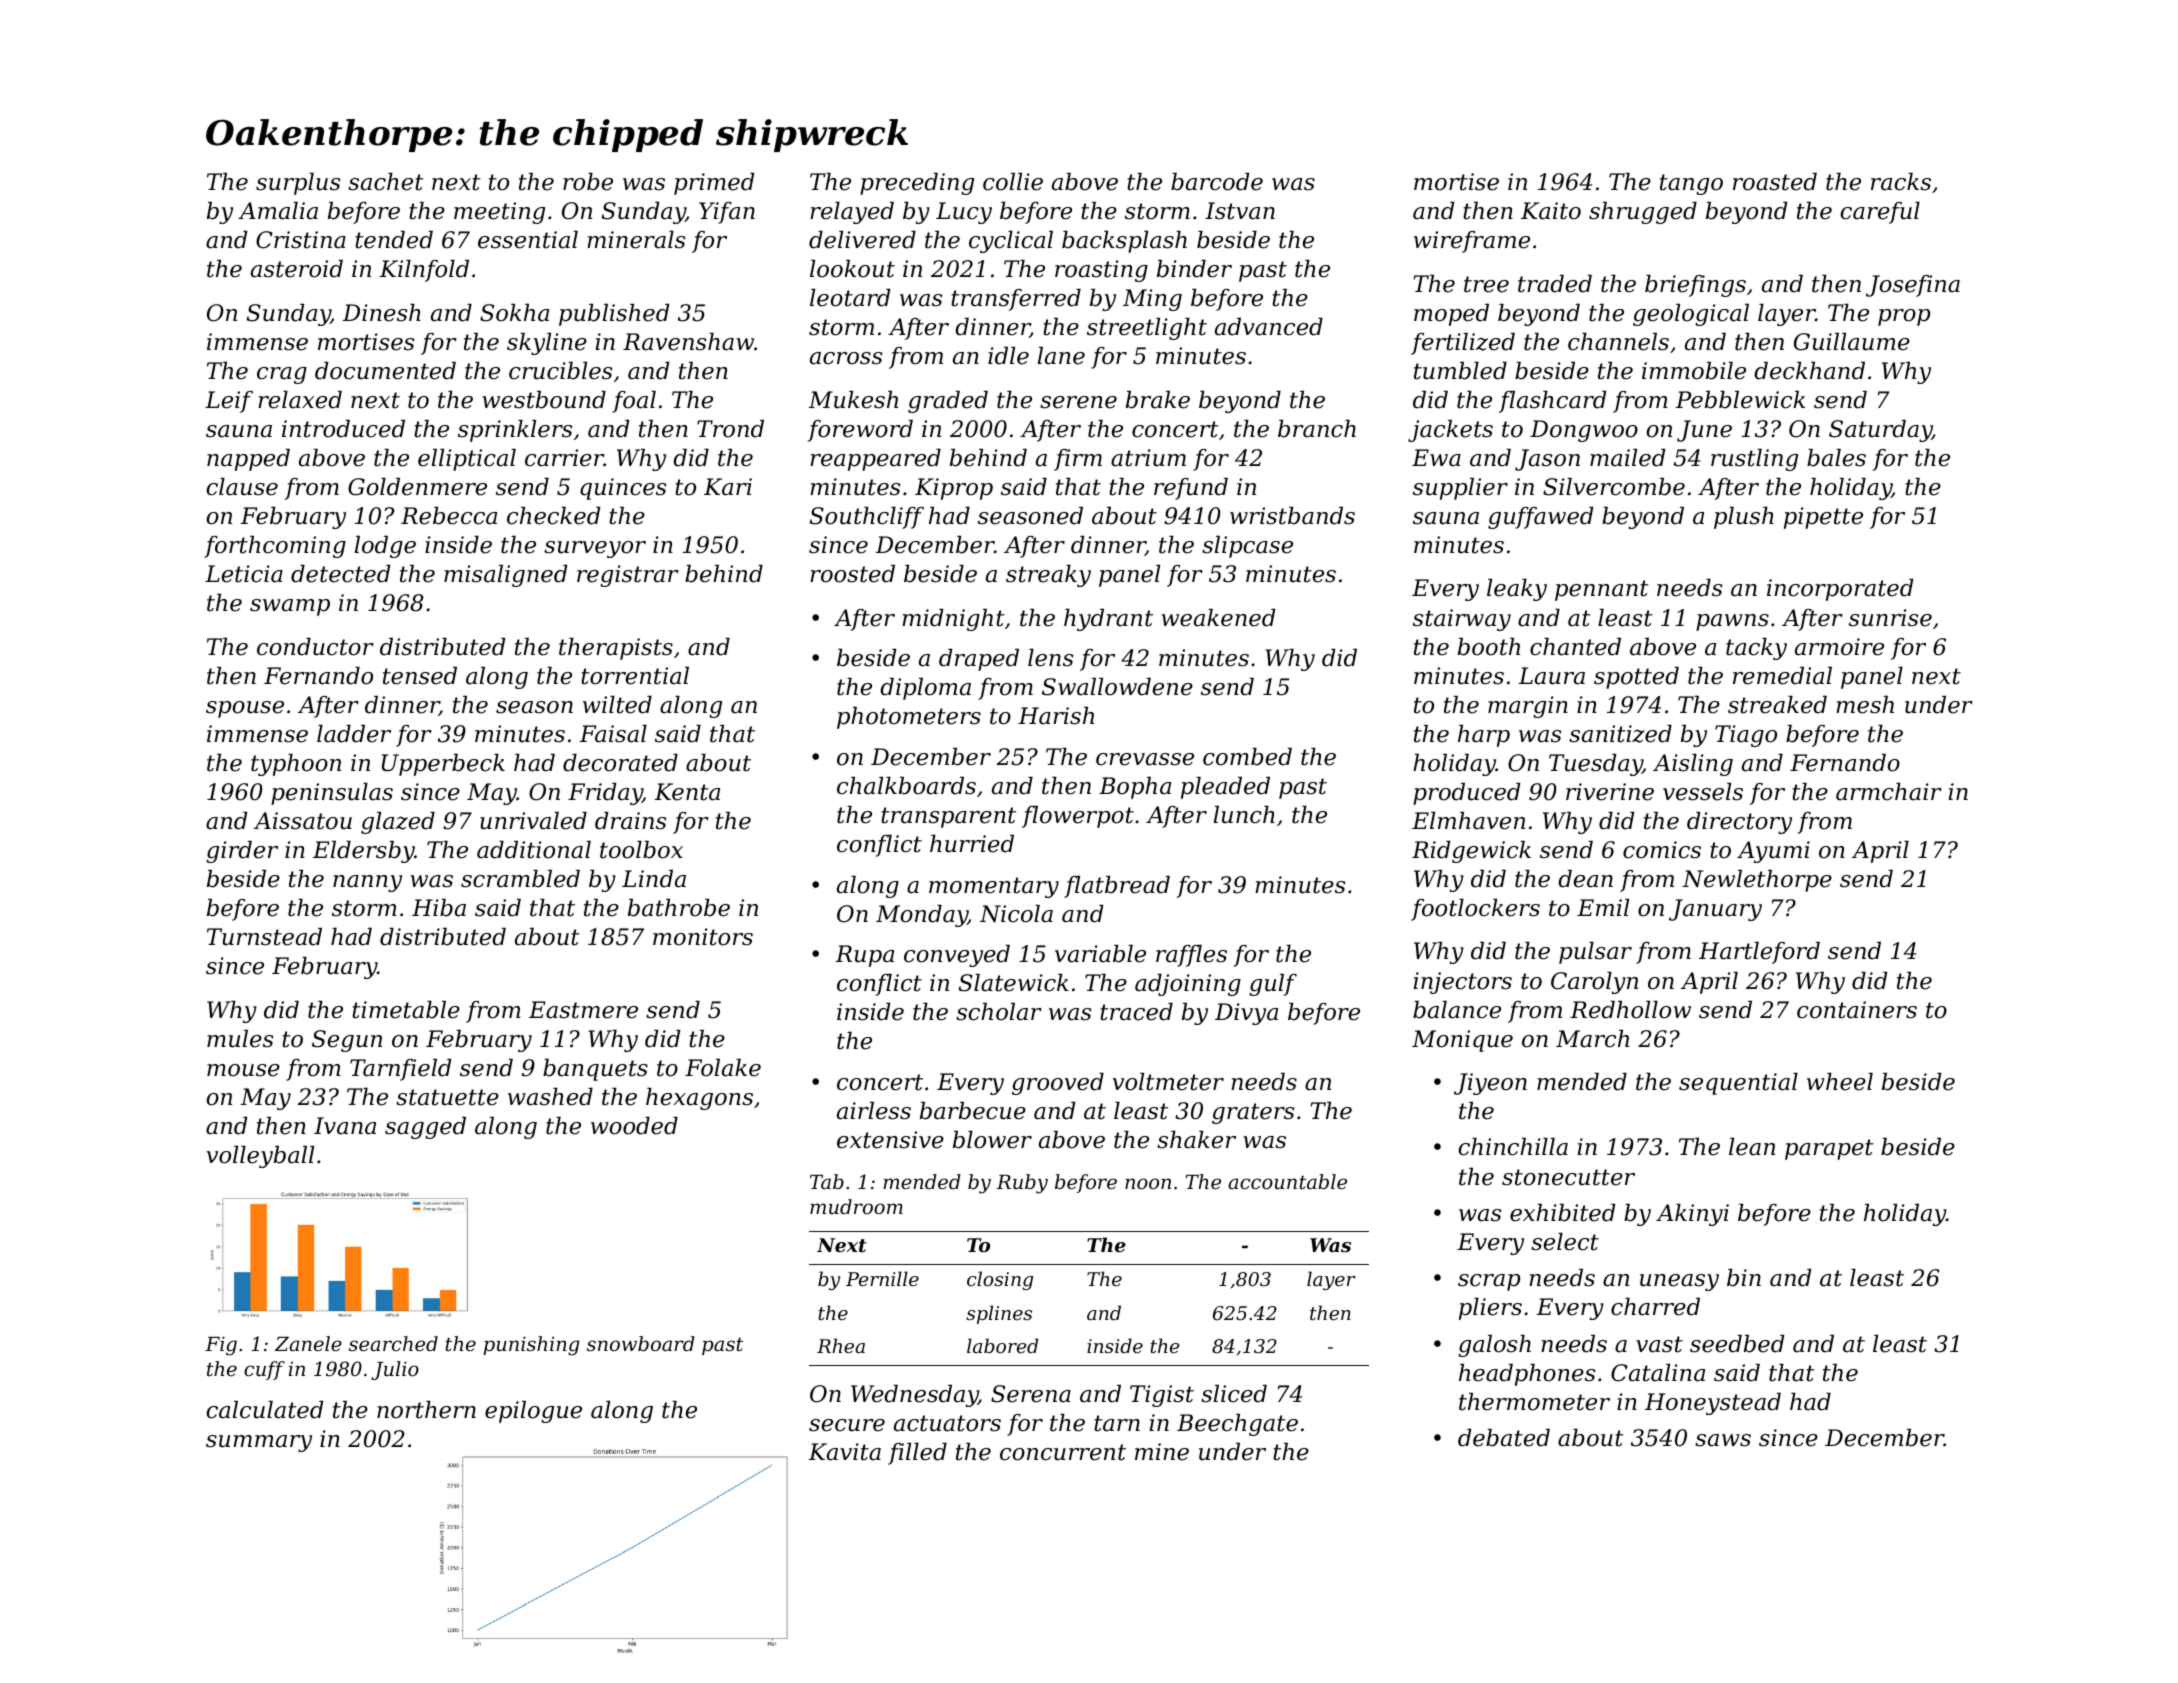 The height and width of the image is (1683, 2178). Describe the element at coordinates (1002, 1345) in the image. I see `labored` at that location.
